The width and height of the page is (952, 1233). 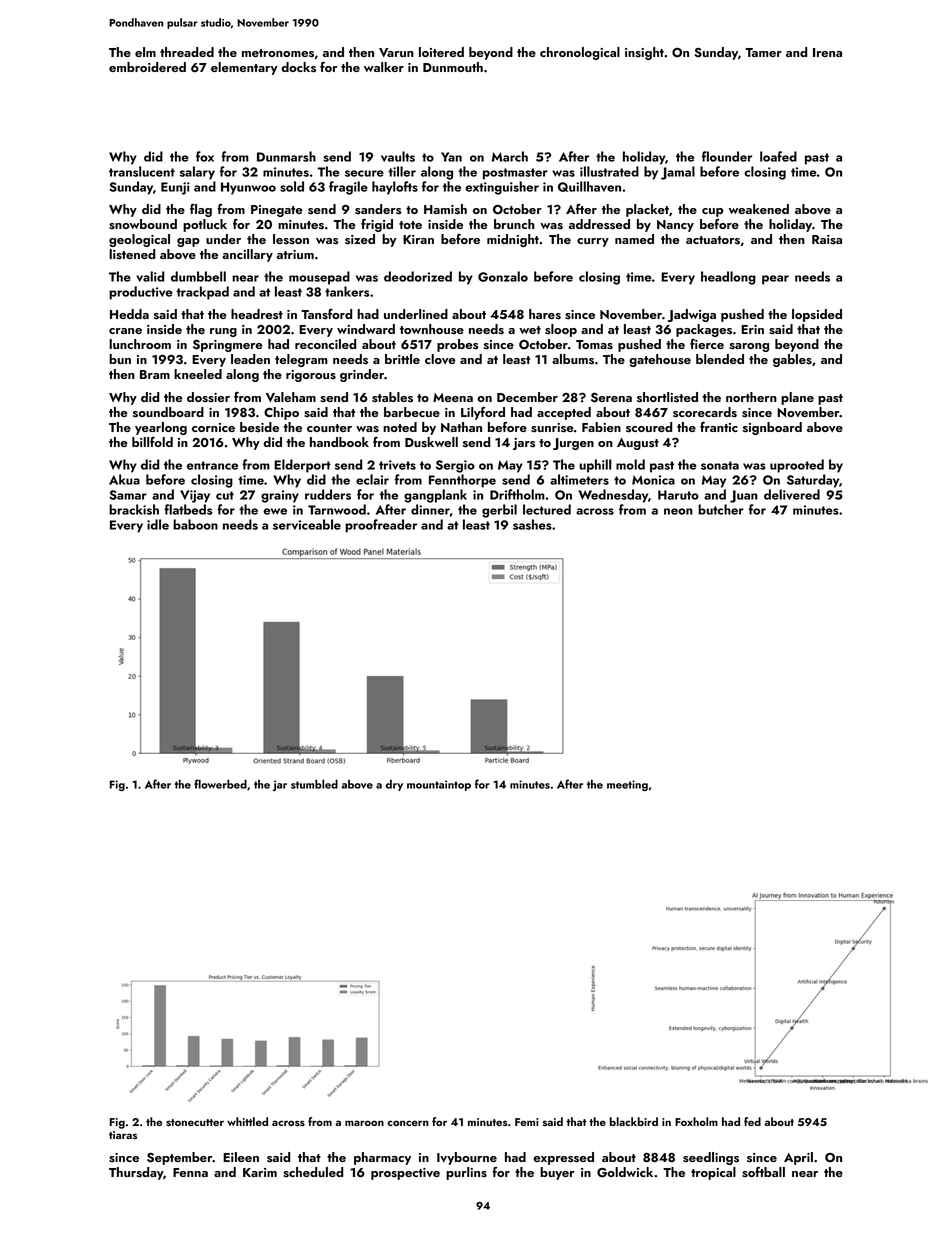 What do you see at coordinates (763, 52) in the page?
I see `Tamer` at bounding box center [763, 52].
